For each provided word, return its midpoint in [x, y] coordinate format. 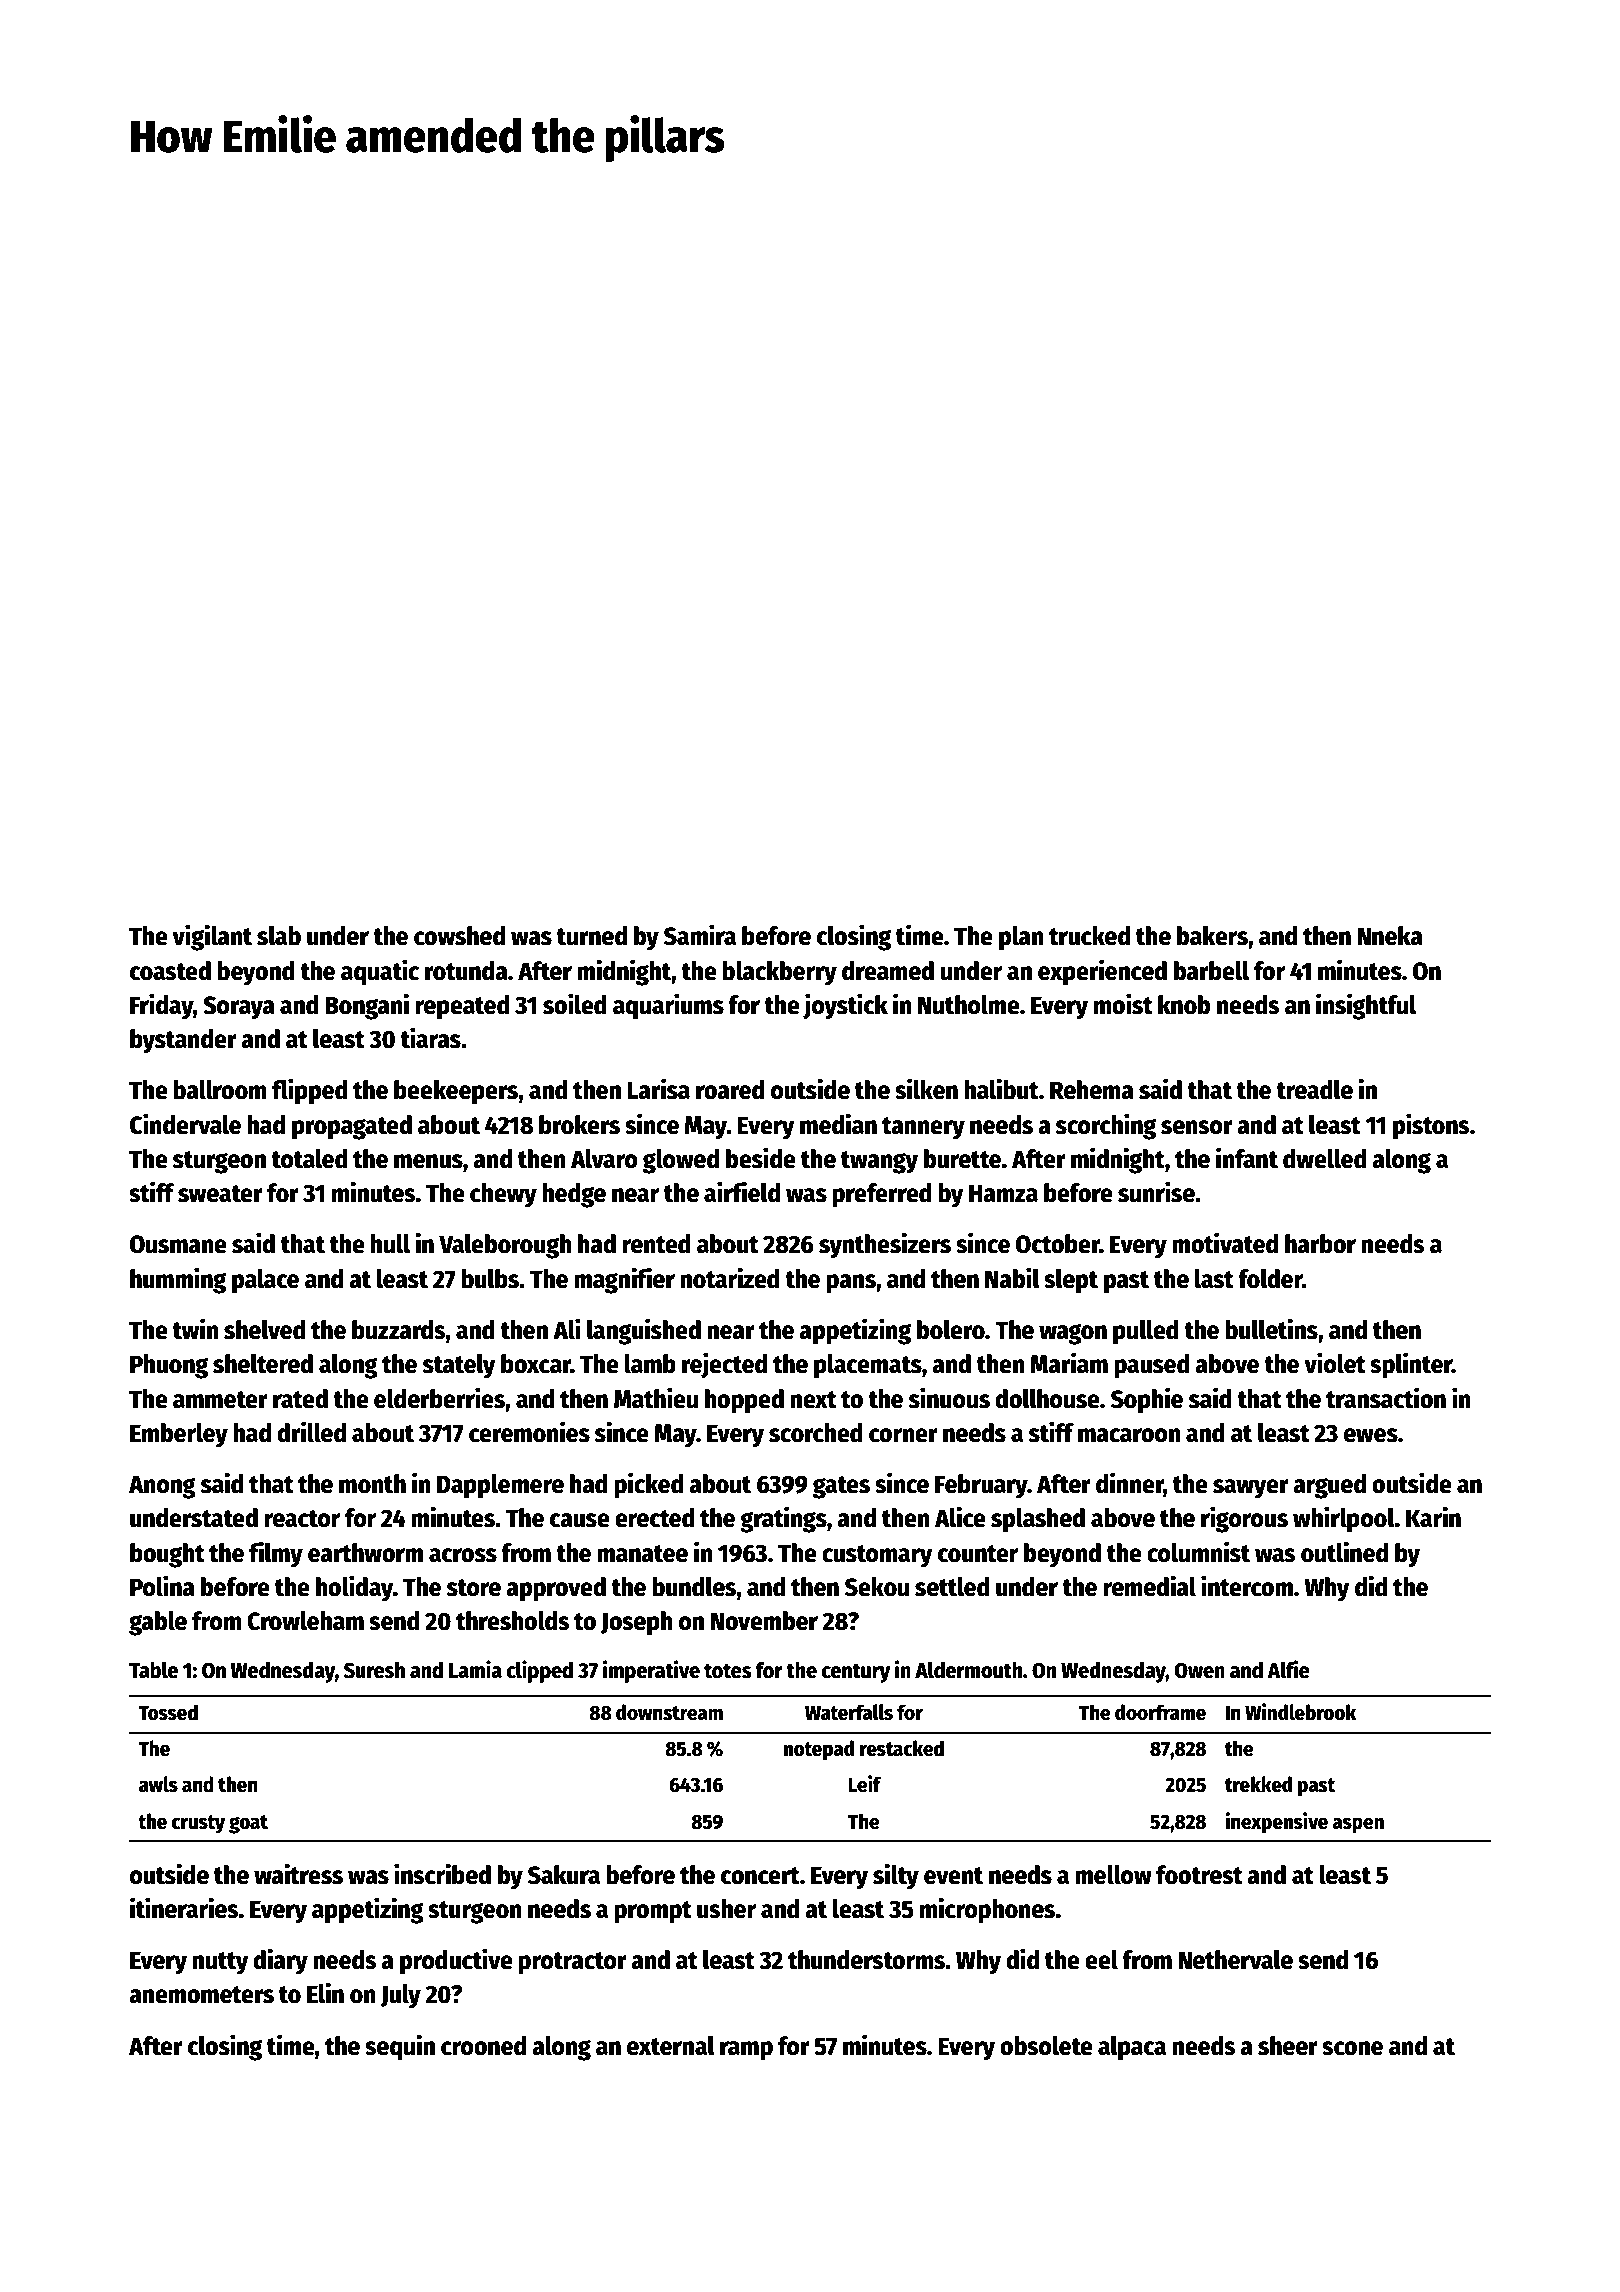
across [463, 1555]
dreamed [888, 971]
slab [279, 936]
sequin [400, 2047]
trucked [1089, 936]
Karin [1433, 1517]
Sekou [877, 1587]
